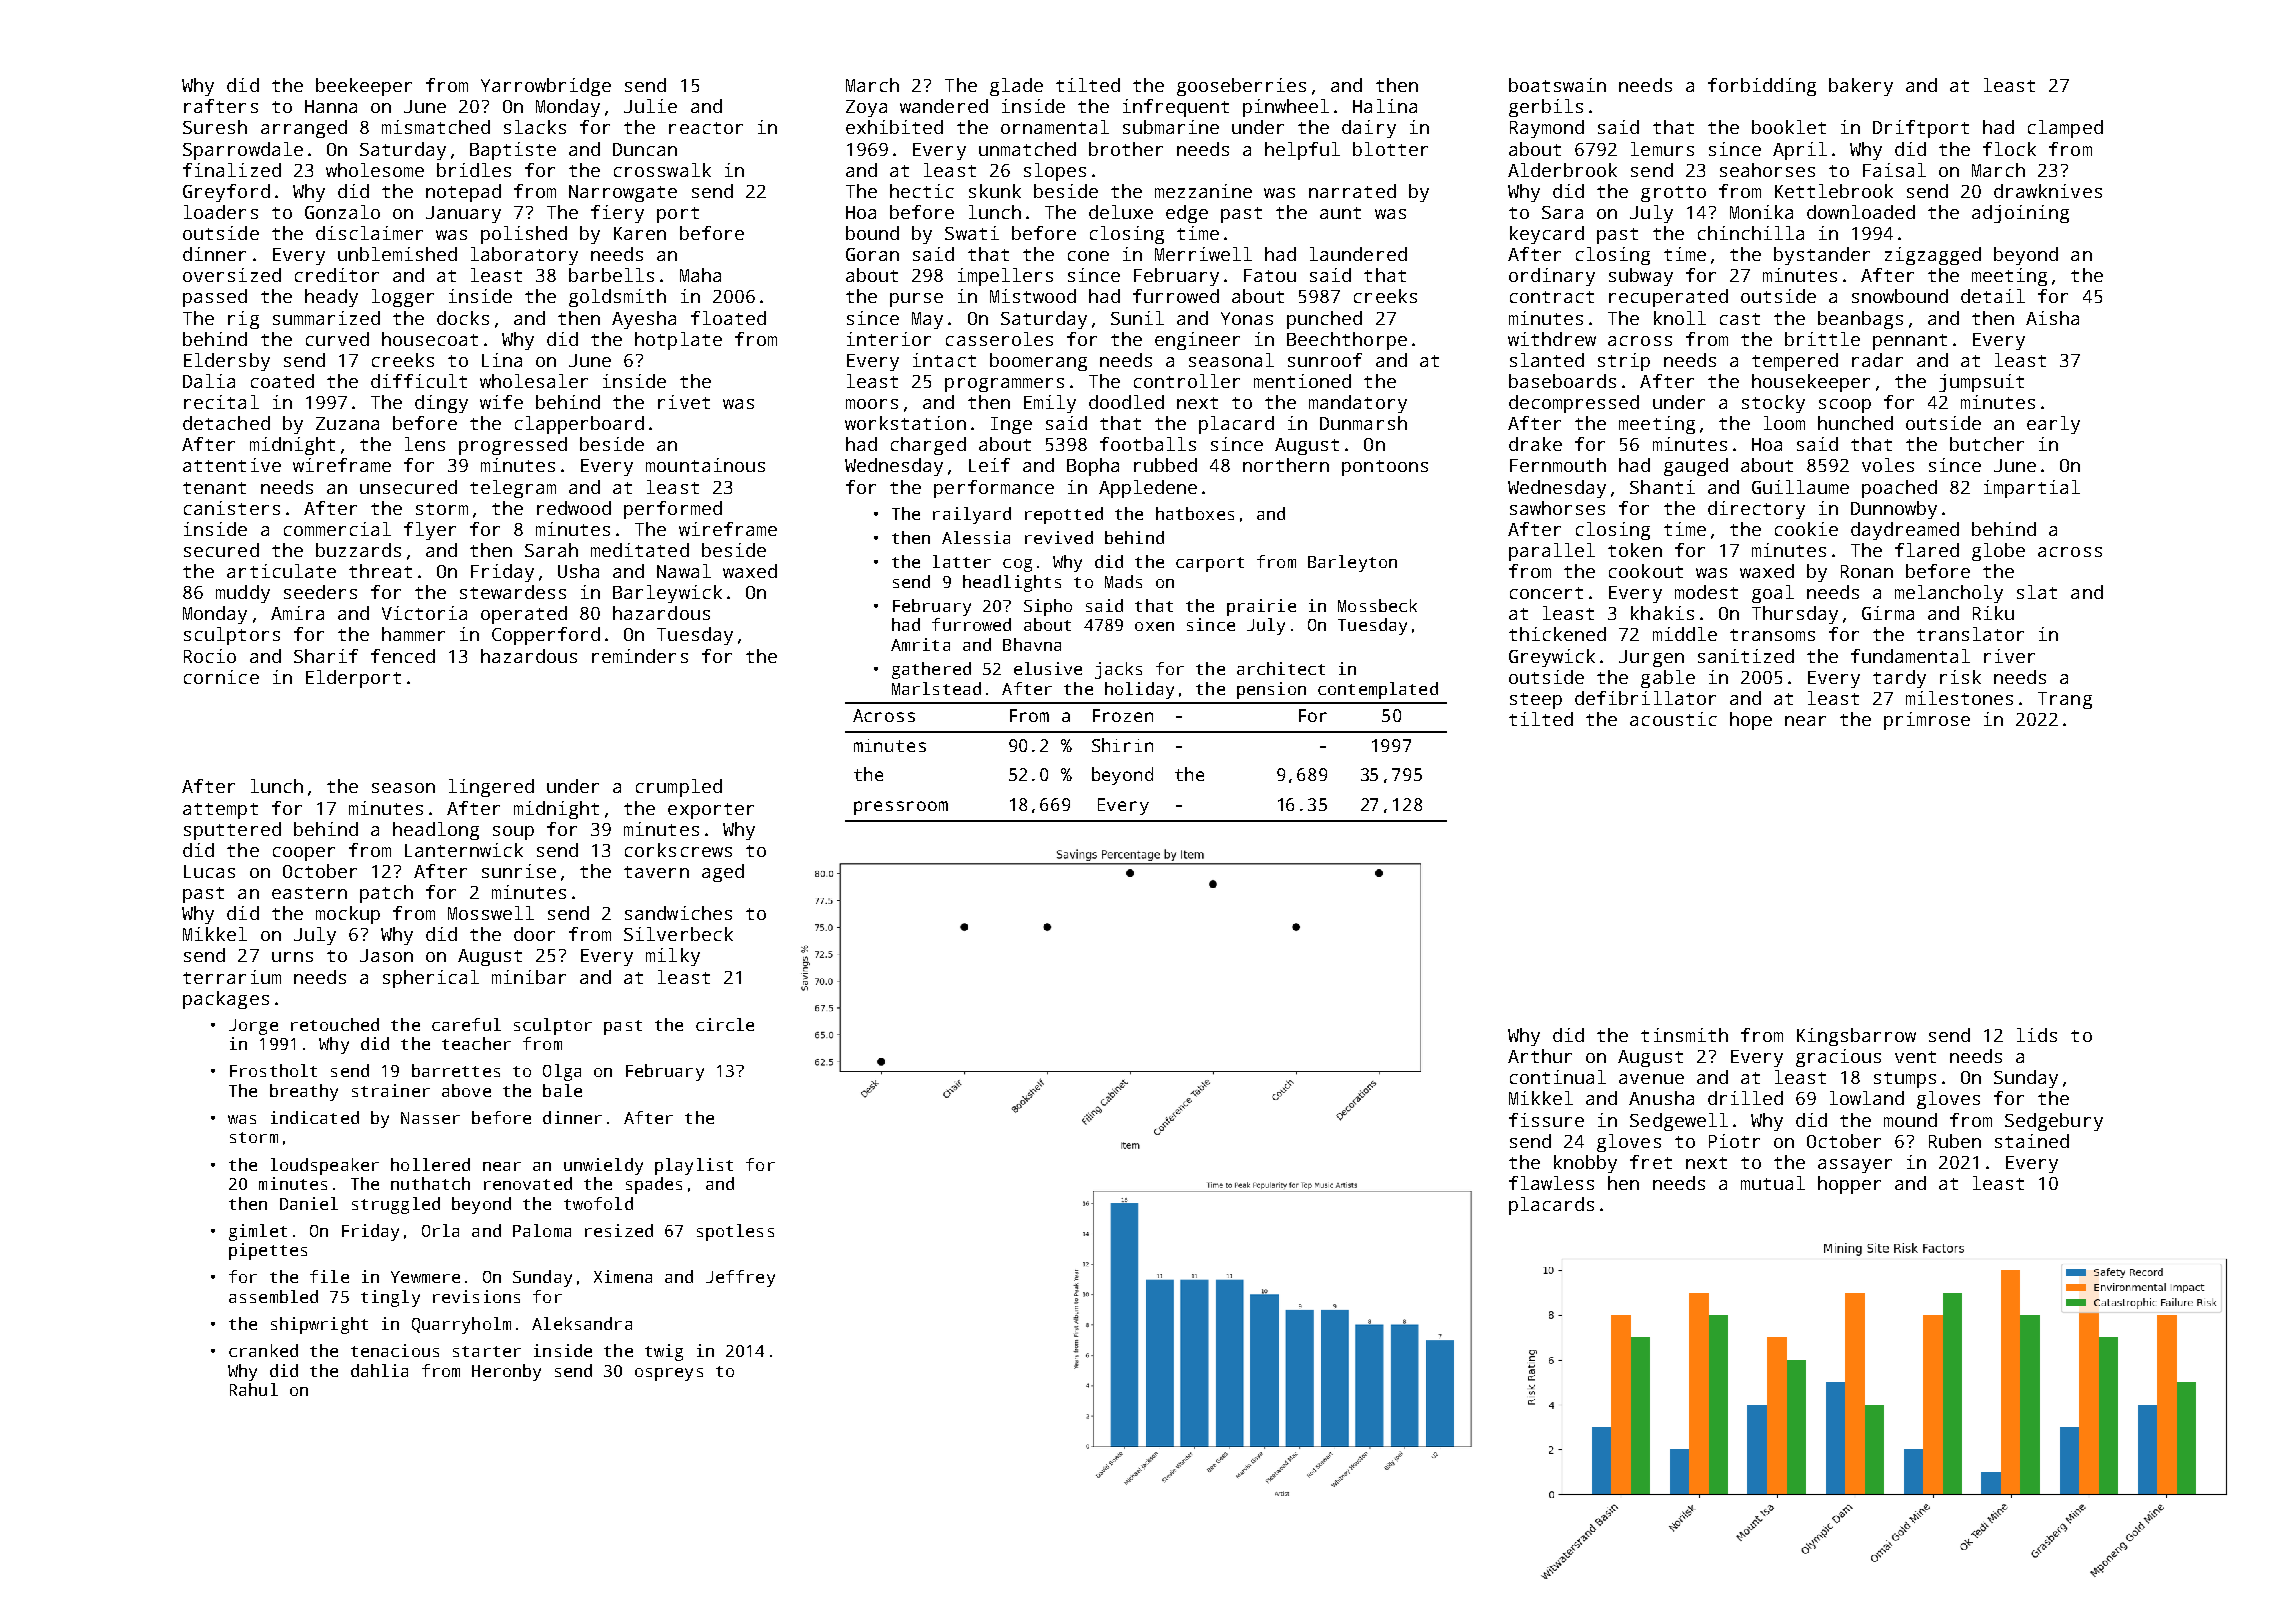  What do you see at coordinates (920, 644) in the document?
I see `Amrita` at bounding box center [920, 644].
